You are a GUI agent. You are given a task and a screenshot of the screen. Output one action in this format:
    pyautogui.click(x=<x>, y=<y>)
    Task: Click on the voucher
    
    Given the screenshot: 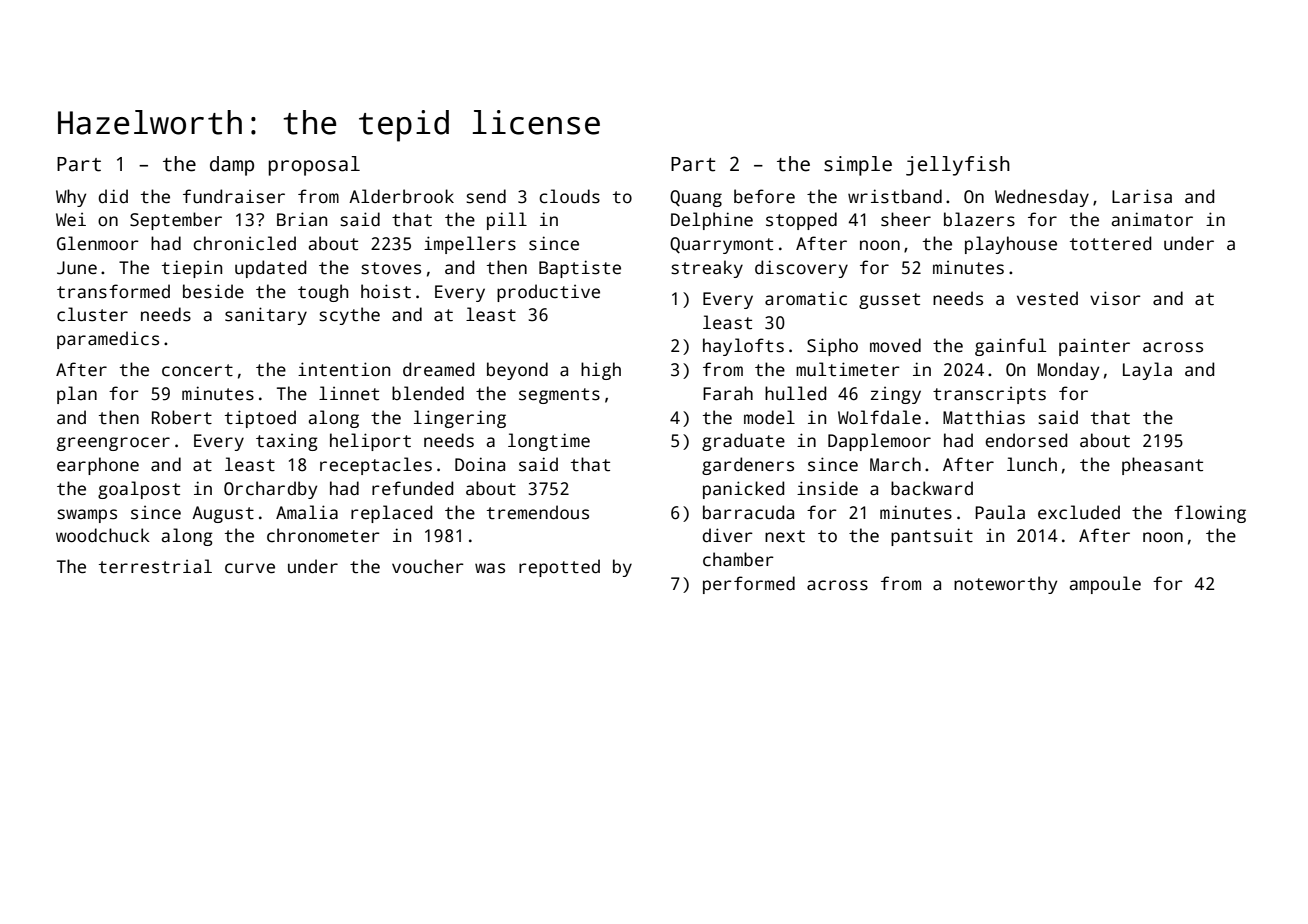 What is the action you would take?
    pyautogui.click(x=428, y=566)
